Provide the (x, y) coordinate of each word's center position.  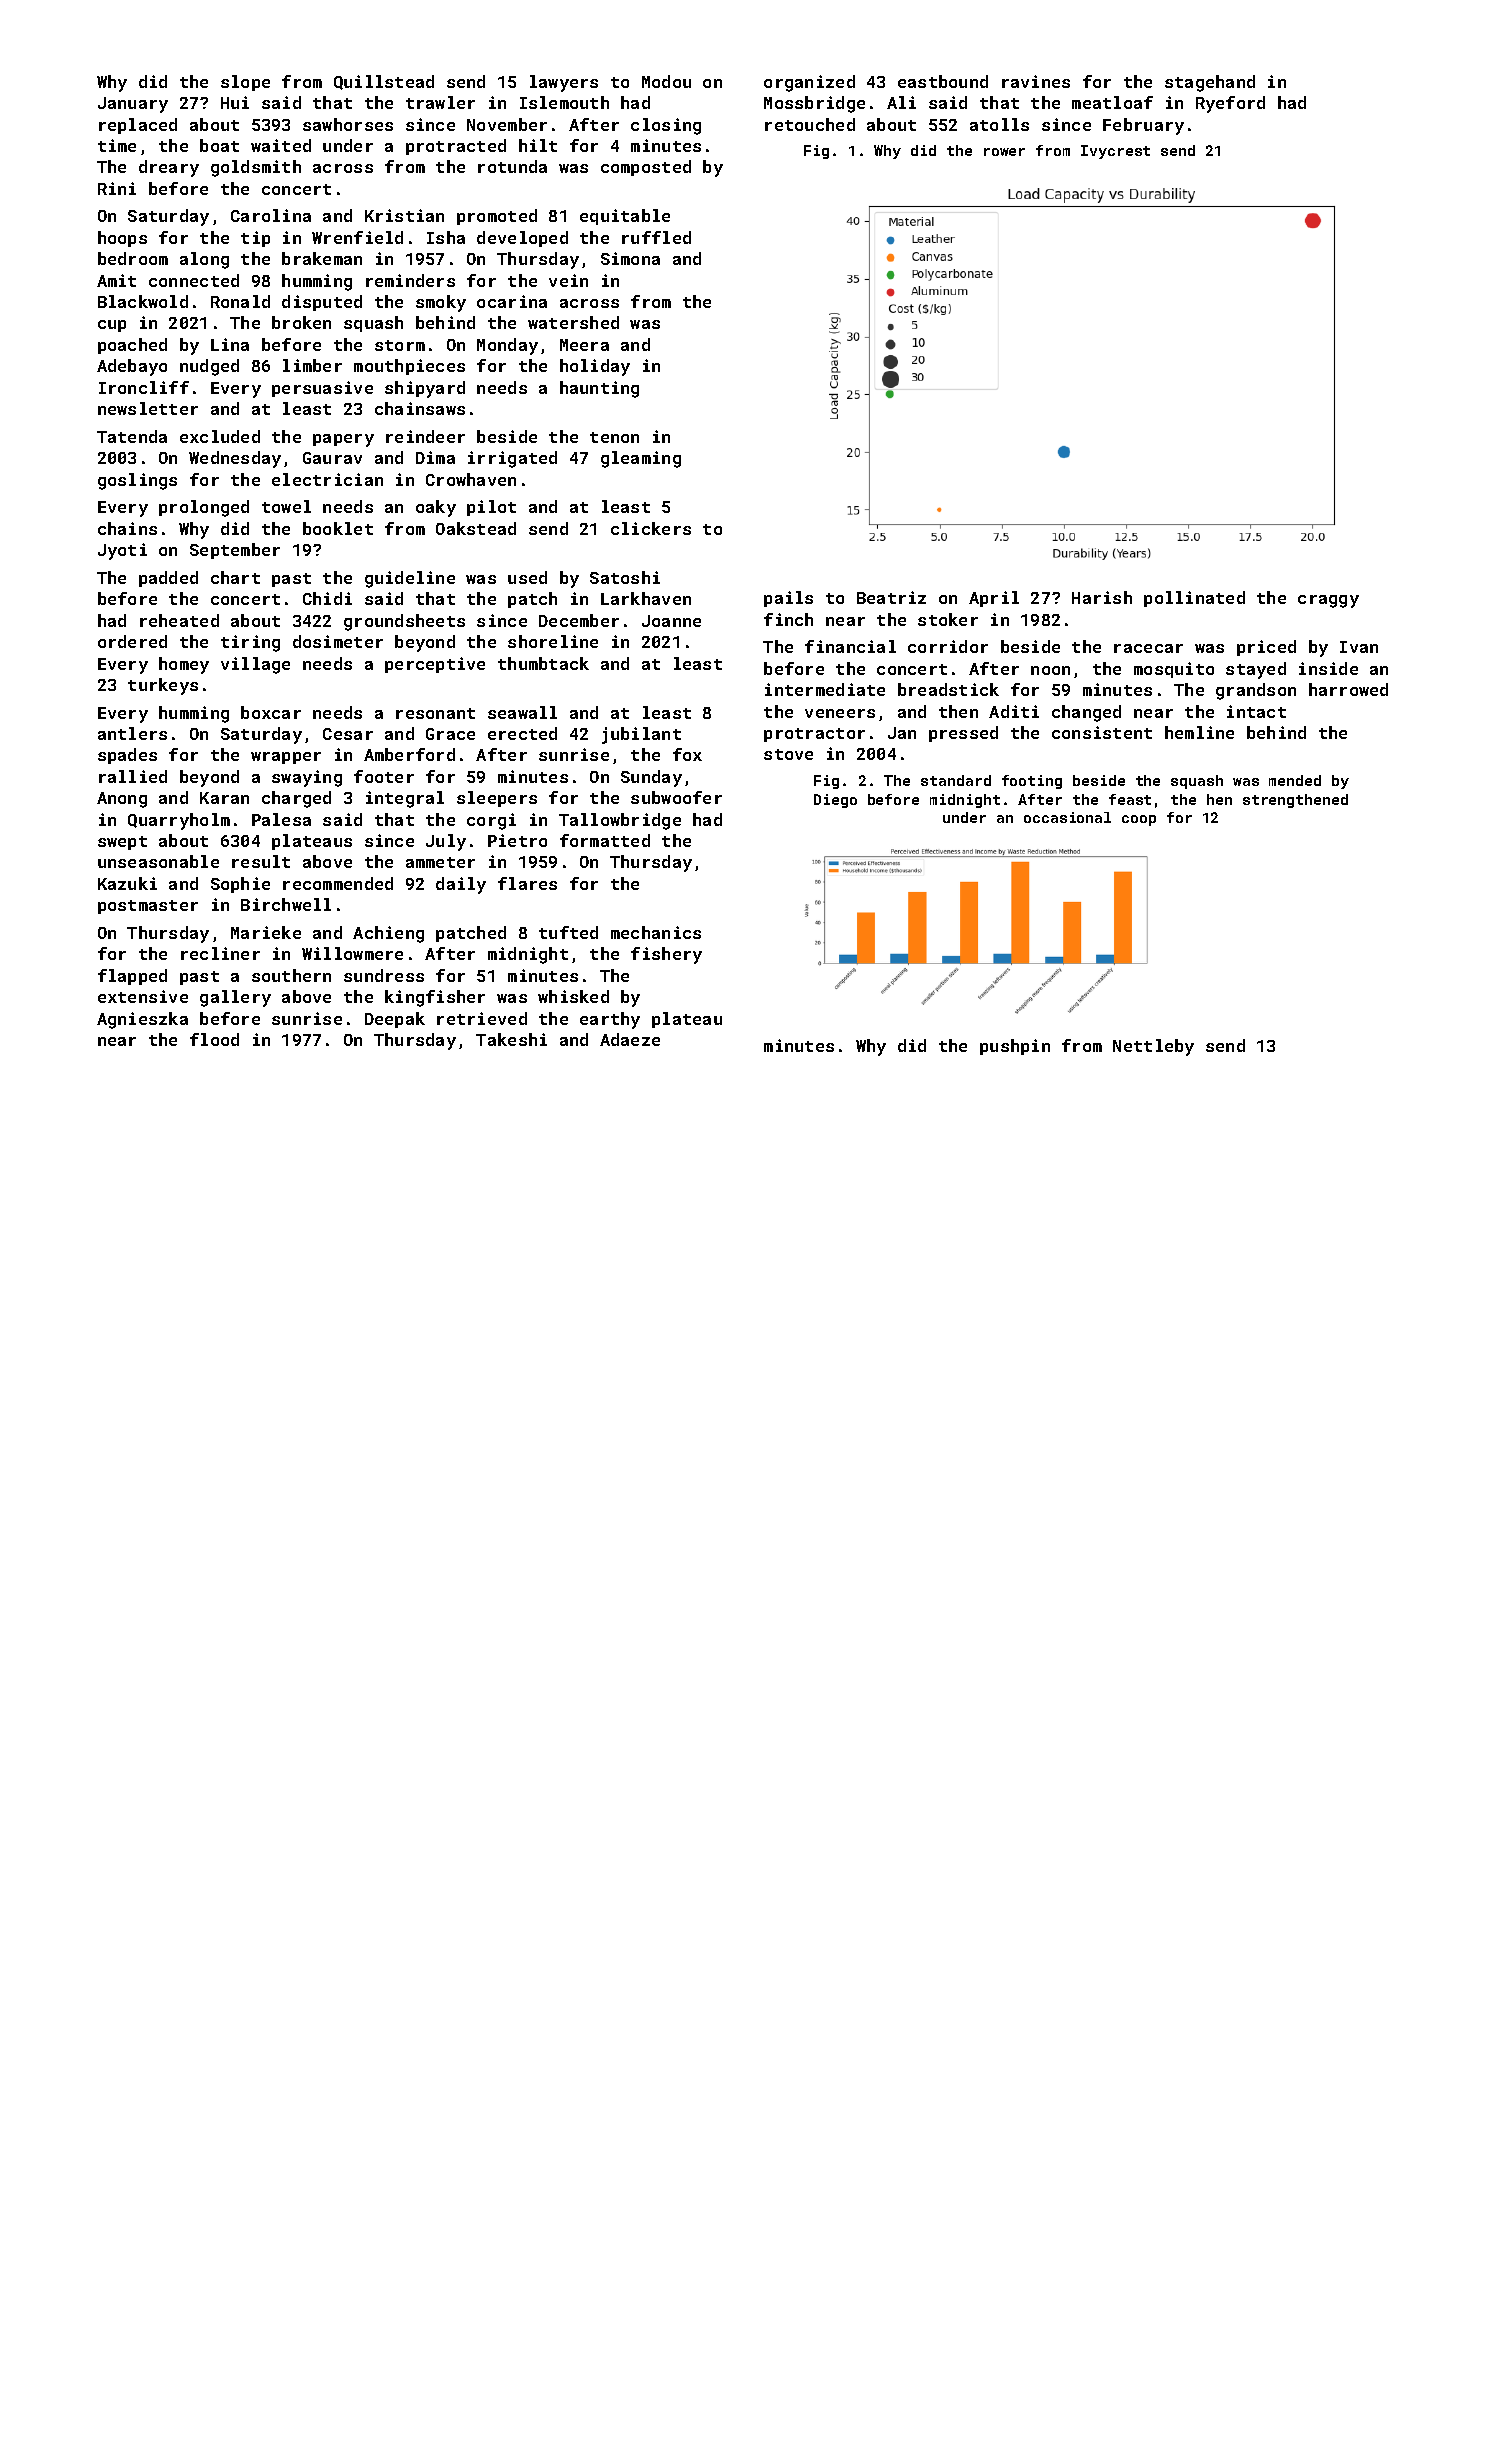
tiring (250, 643)
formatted (605, 840)
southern (291, 975)
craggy (1328, 601)
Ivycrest (1115, 152)
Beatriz (891, 597)
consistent (1102, 732)
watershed (573, 322)
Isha (446, 237)
